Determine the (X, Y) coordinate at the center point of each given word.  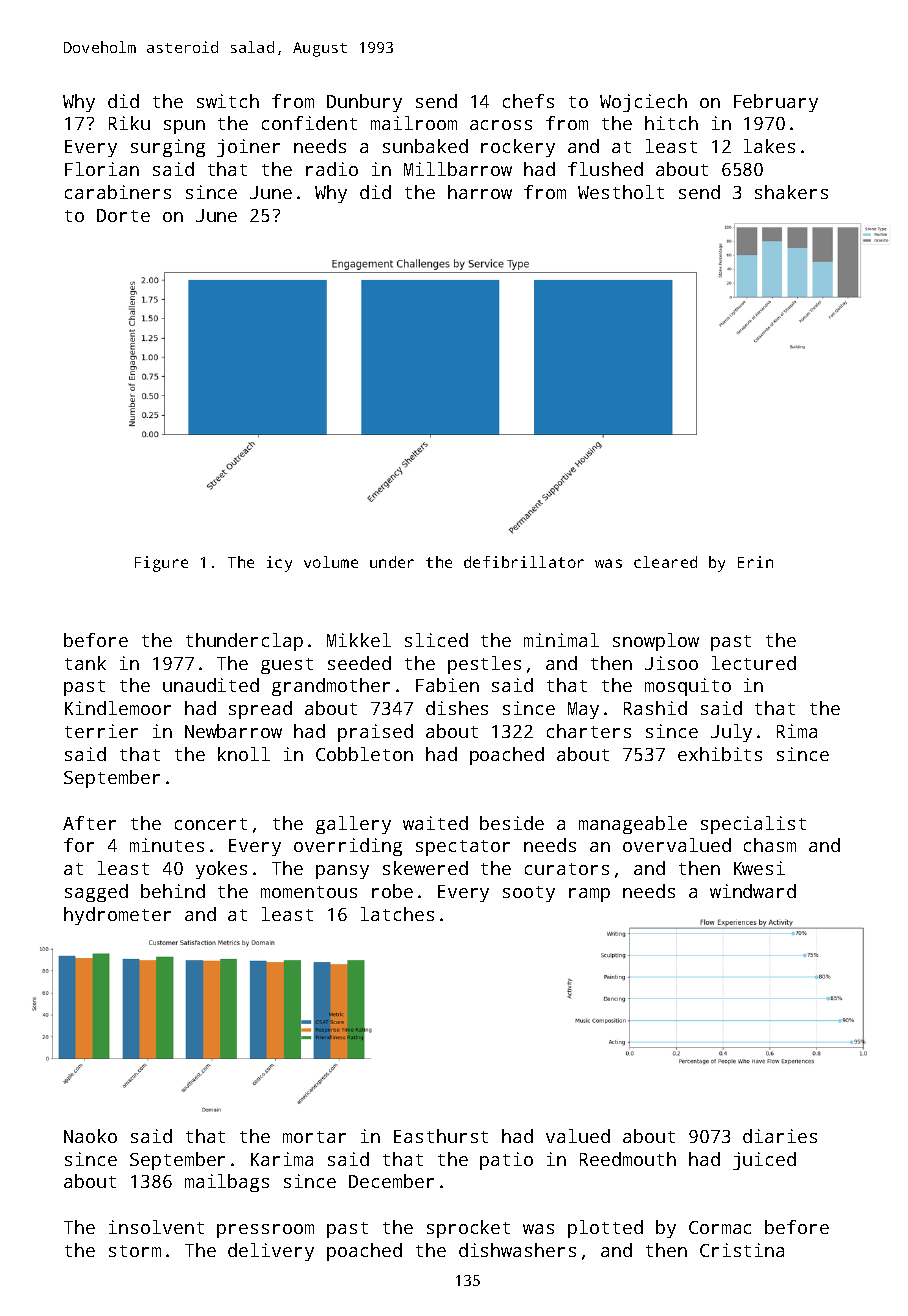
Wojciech (643, 103)
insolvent (156, 1227)
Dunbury (364, 103)
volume (331, 562)
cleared (665, 562)
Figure (161, 564)
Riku (129, 123)
